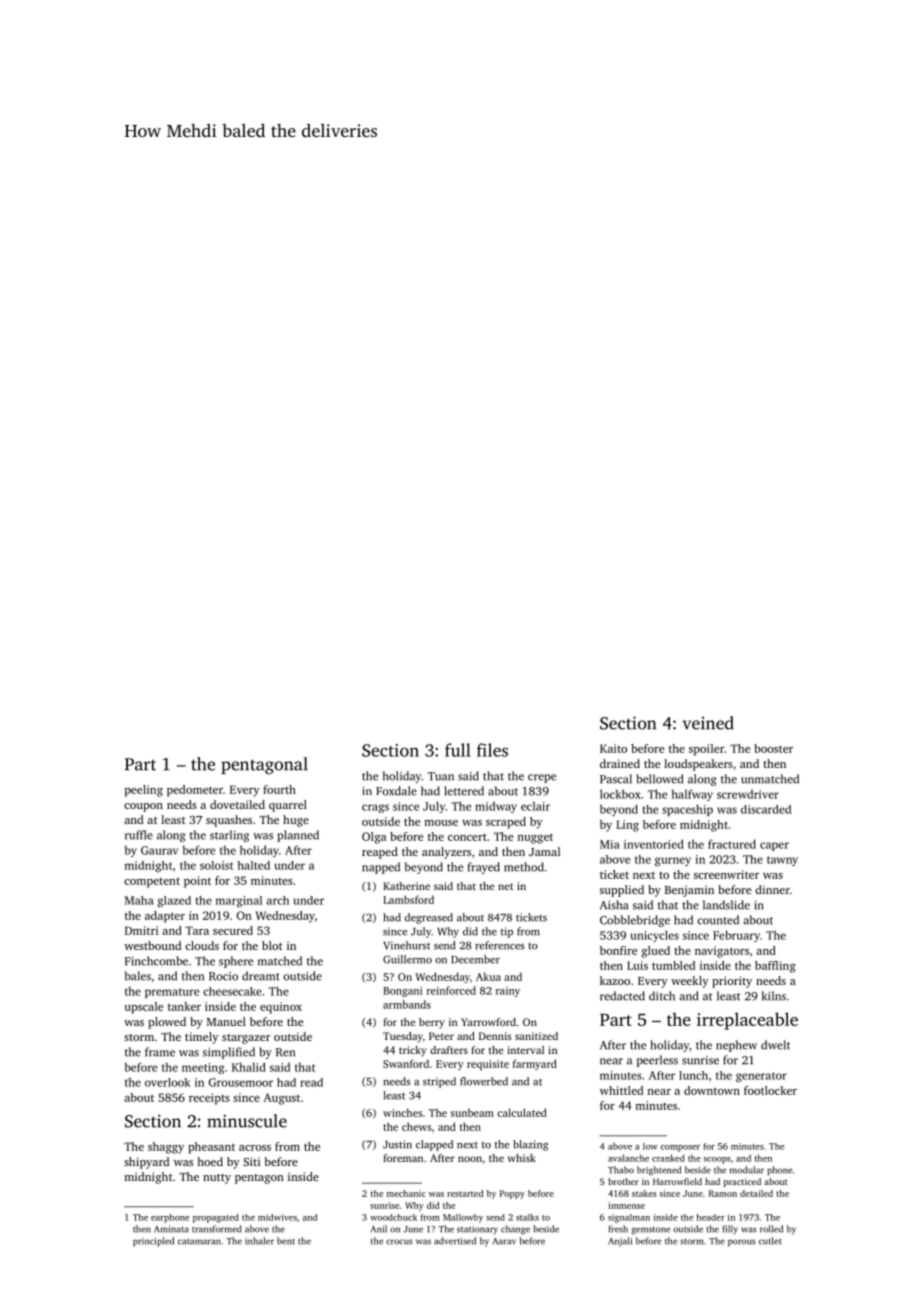 This screenshot has height=1308, width=924. What do you see at coordinates (279, 789) in the screenshot?
I see `fourth` at bounding box center [279, 789].
